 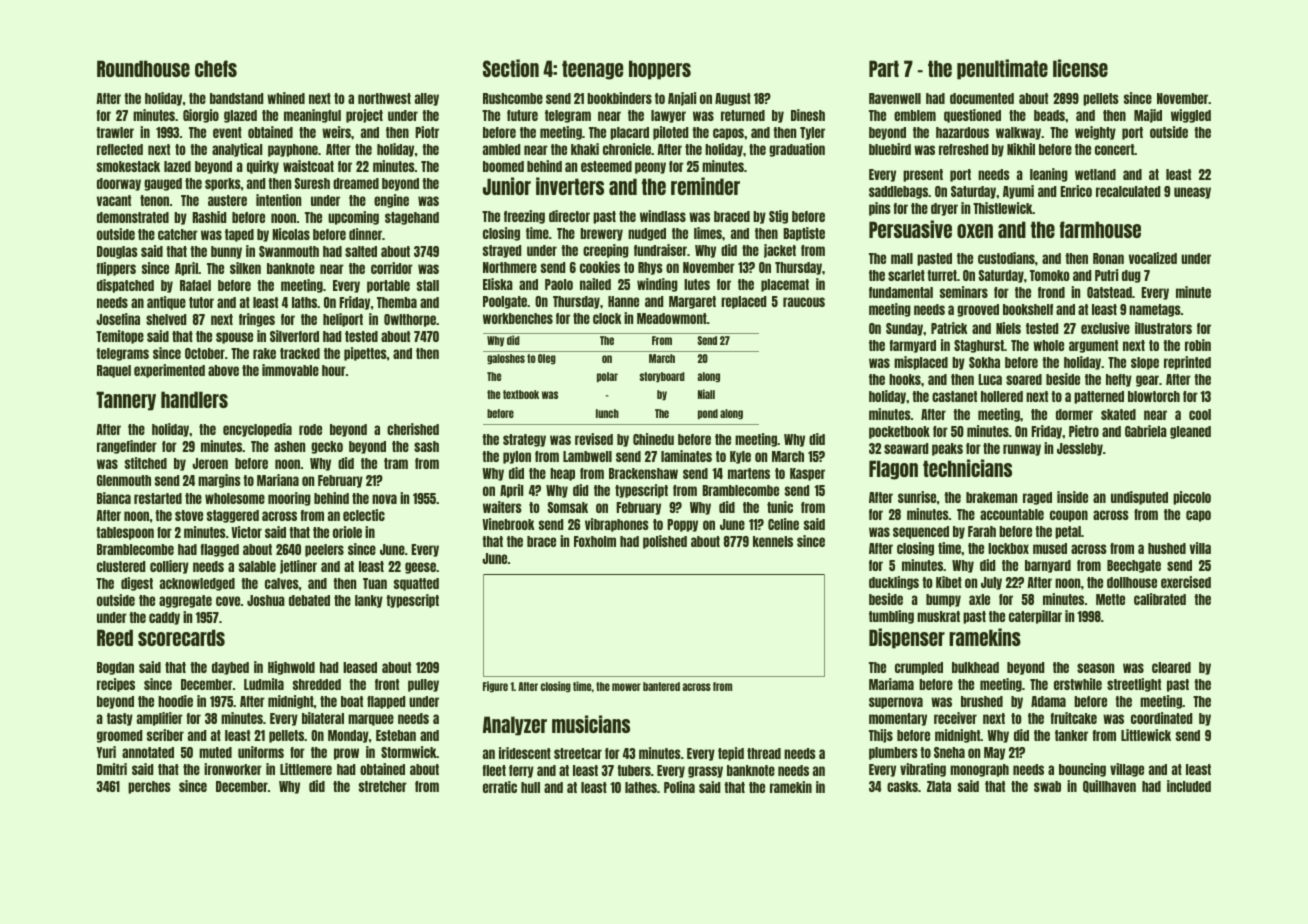 What do you see at coordinates (984, 362) in the screenshot?
I see `Sokha` at bounding box center [984, 362].
